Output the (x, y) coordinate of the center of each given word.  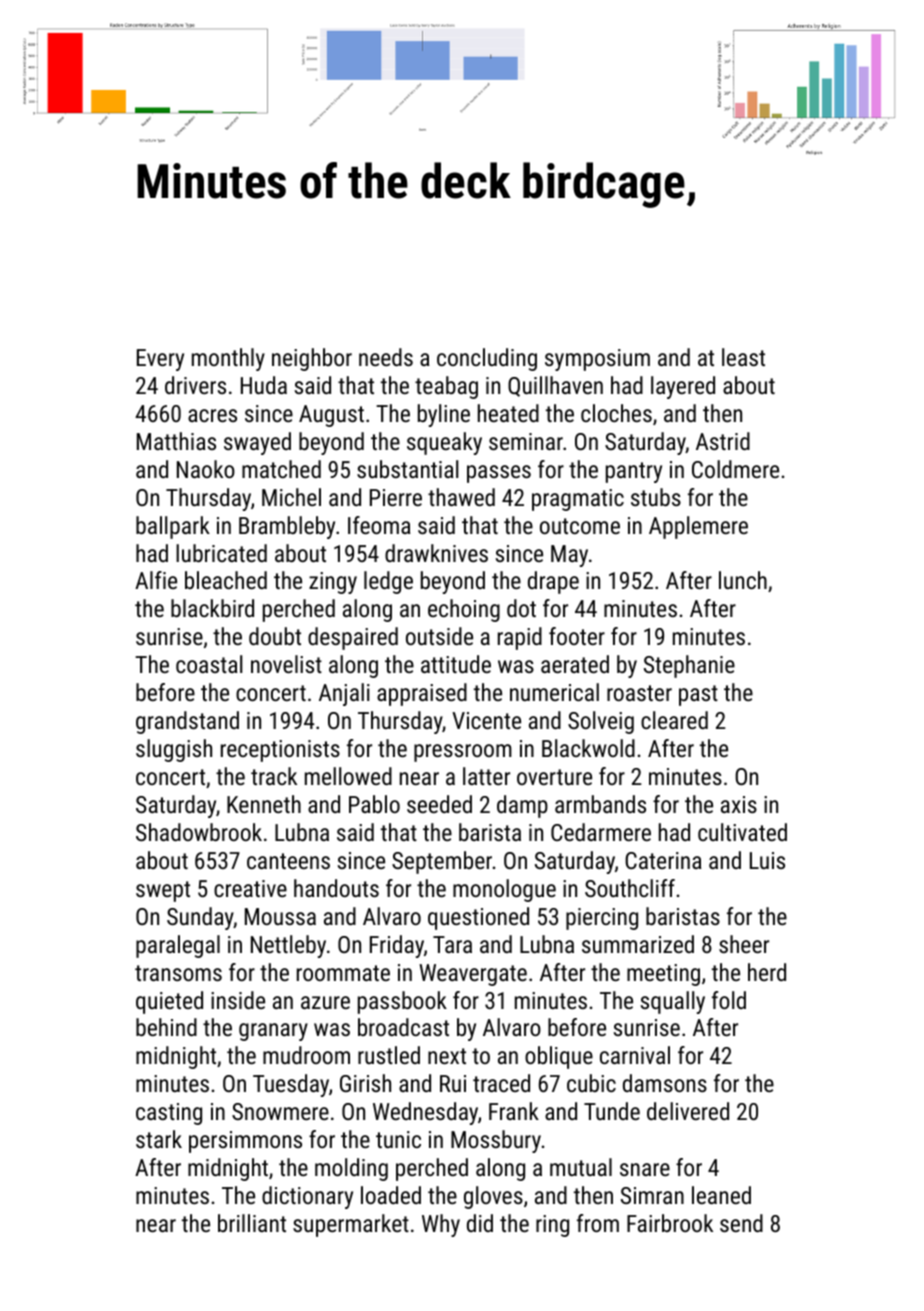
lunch (743, 580)
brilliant (252, 1223)
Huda (264, 385)
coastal (209, 664)
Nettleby (288, 946)
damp (522, 806)
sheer (744, 944)
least (743, 357)
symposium (597, 360)
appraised (422, 694)
